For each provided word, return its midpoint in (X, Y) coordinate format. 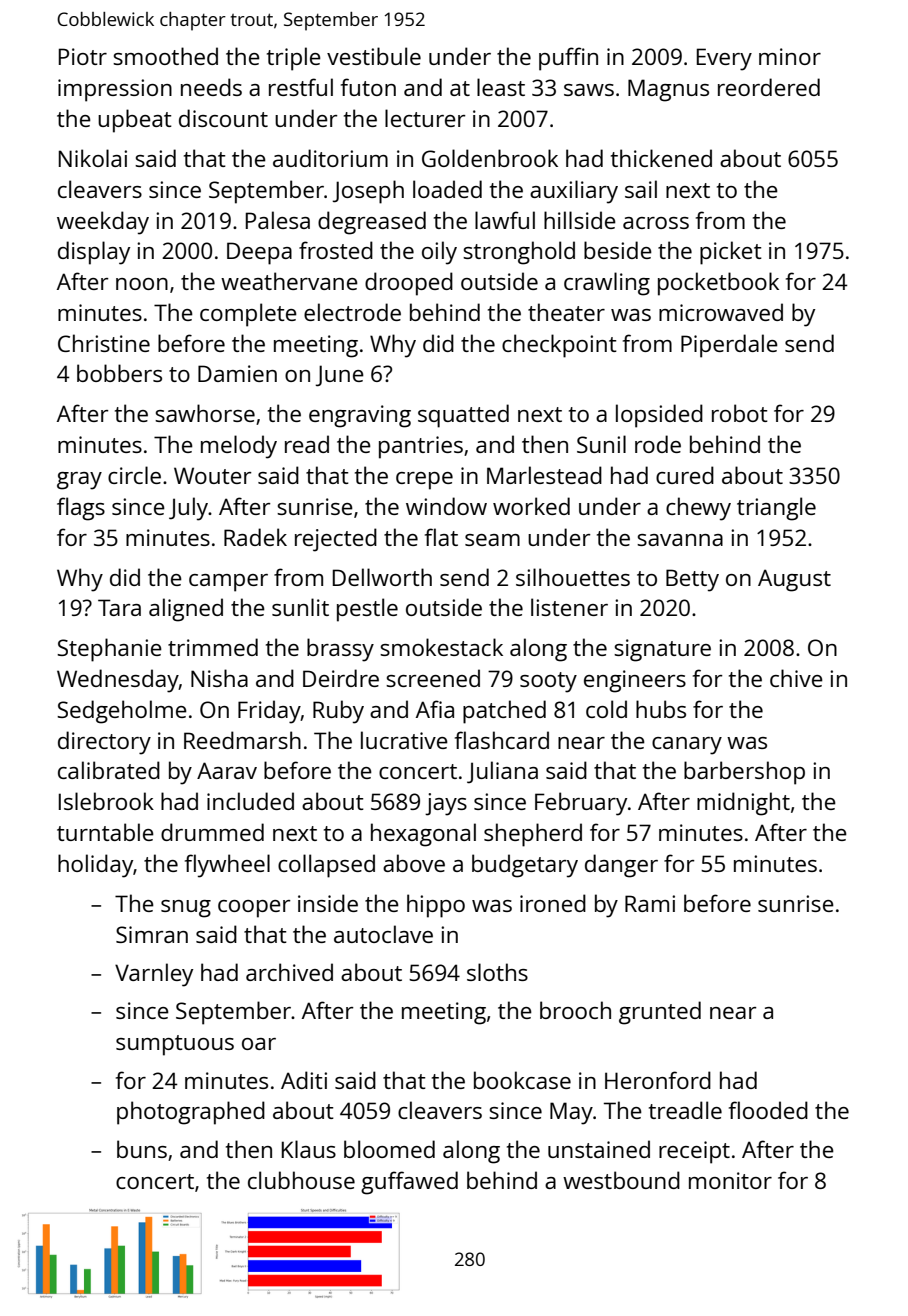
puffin (568, 59)
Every (724, 59)
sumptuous (175, 1045)
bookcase (522, 1080)
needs (211, 87)
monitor (730, 1180)
